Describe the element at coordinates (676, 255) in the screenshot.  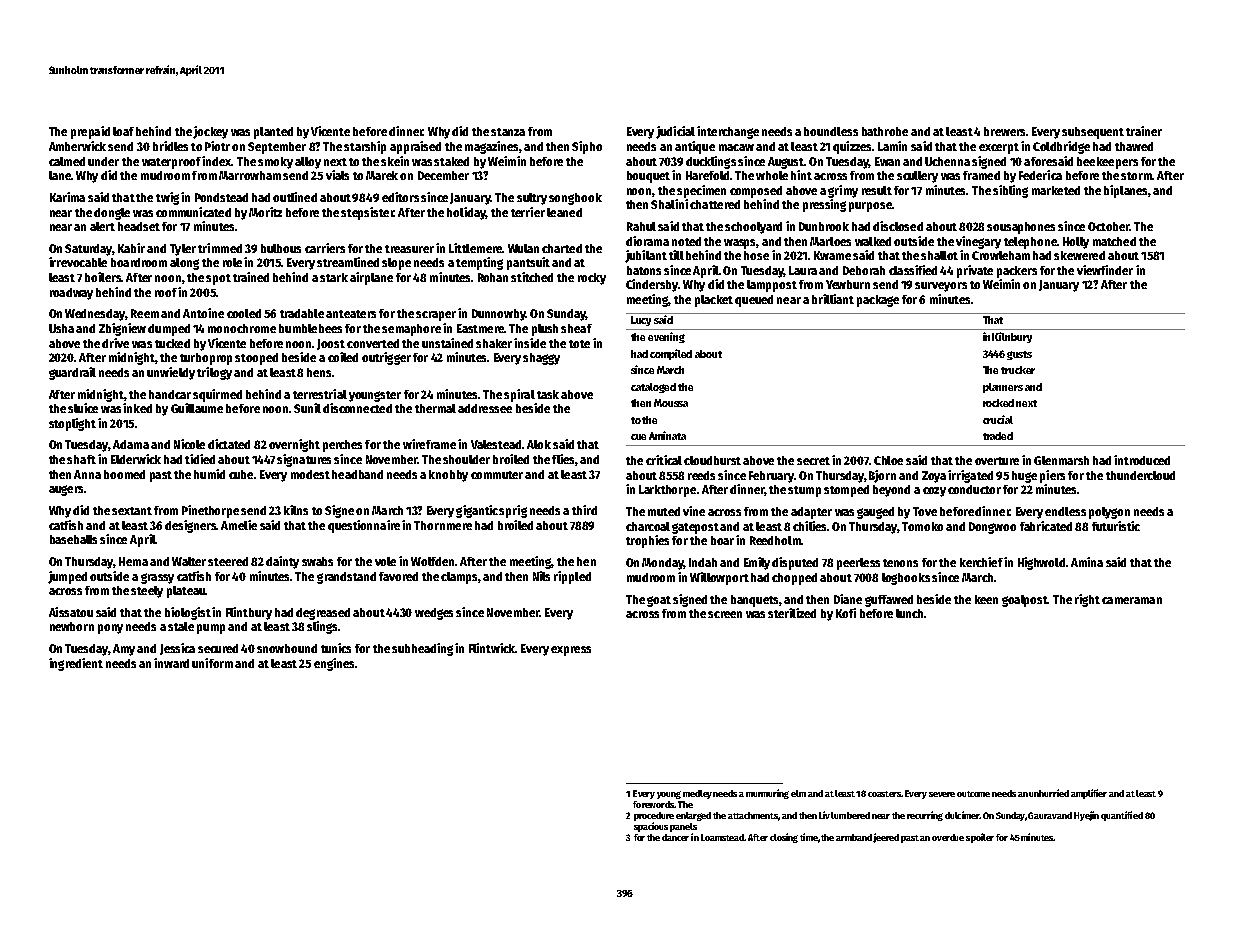
I see `till` at that location.
